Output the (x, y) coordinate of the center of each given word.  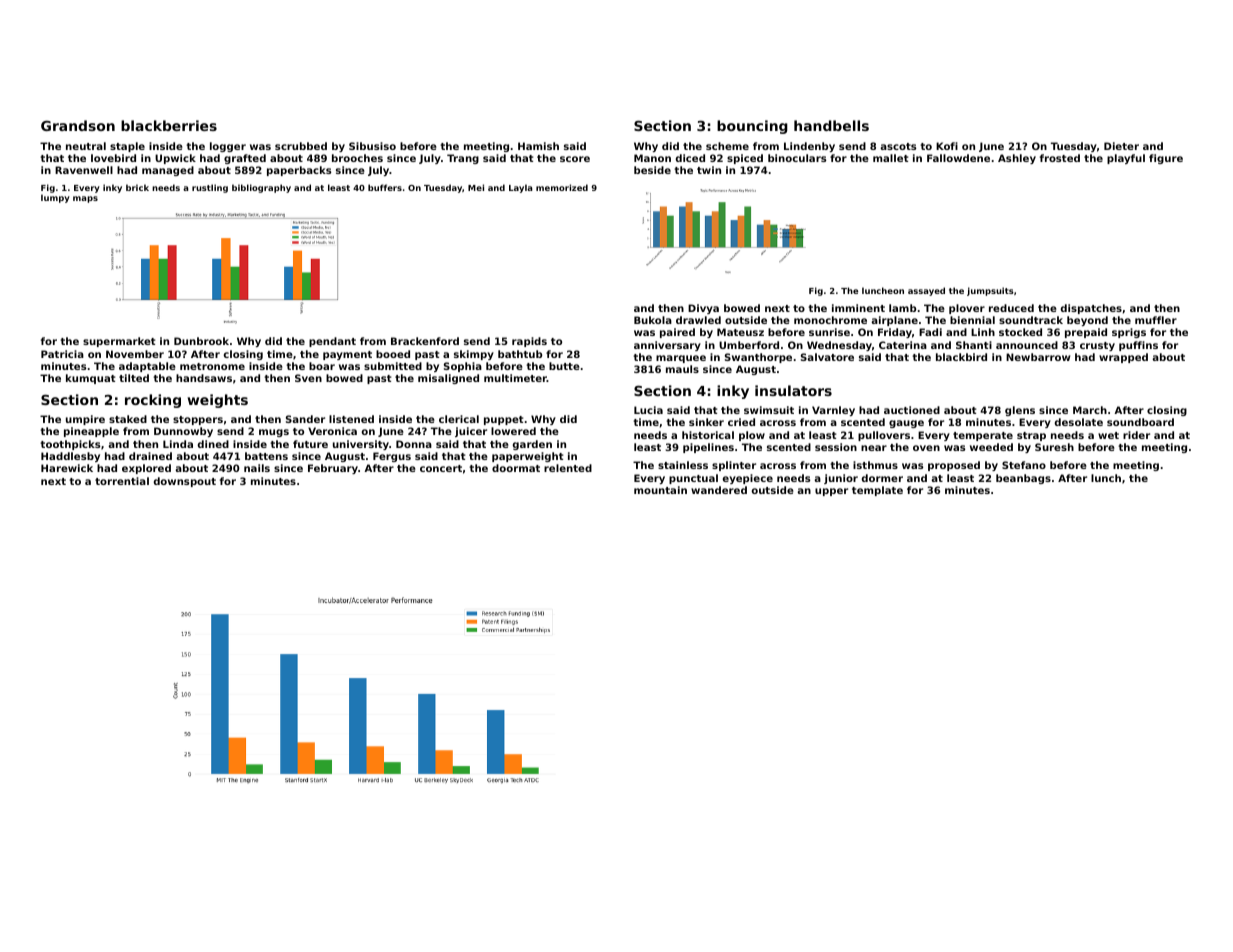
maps (85, 199)
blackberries (169, 125)
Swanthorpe (758, 358)
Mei (476, 187)
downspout (184, 482)
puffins (1138, 346)
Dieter (1121, 146)
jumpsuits (990, 291)
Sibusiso (372, 146)
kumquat (91, 379)
